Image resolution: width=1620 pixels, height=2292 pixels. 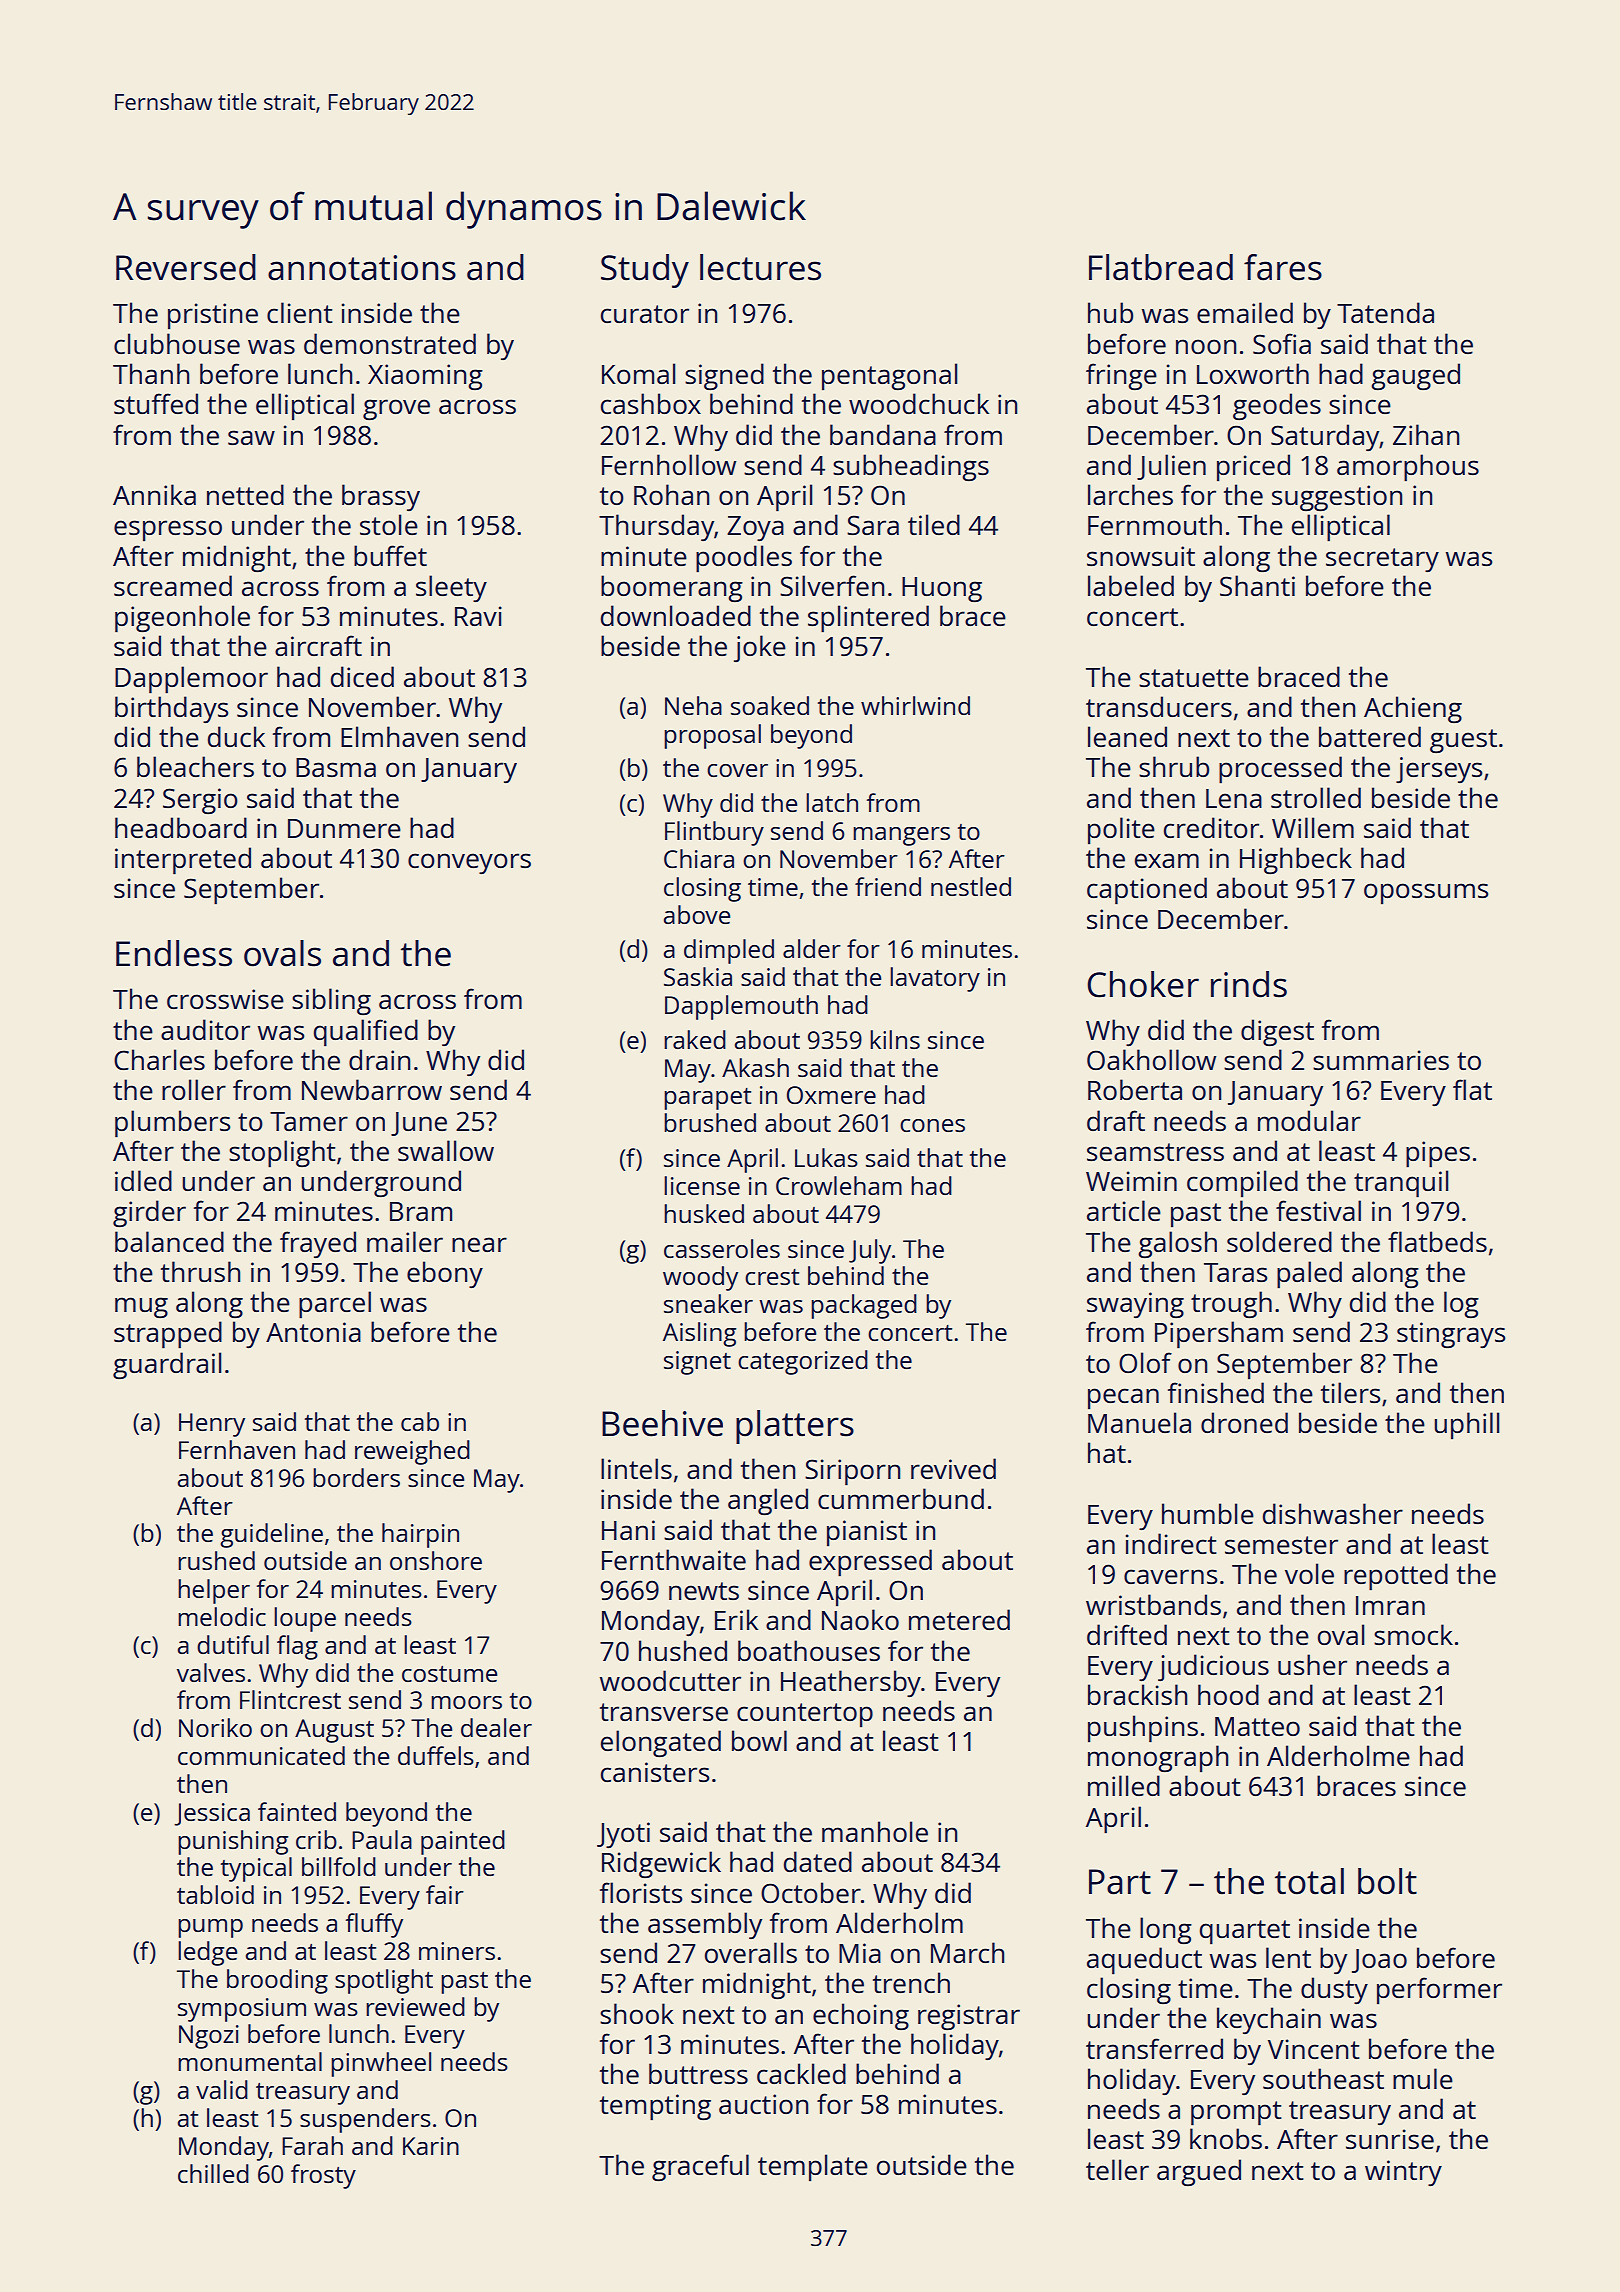 I want to click on Saskia, so click(x=698, y=976).
